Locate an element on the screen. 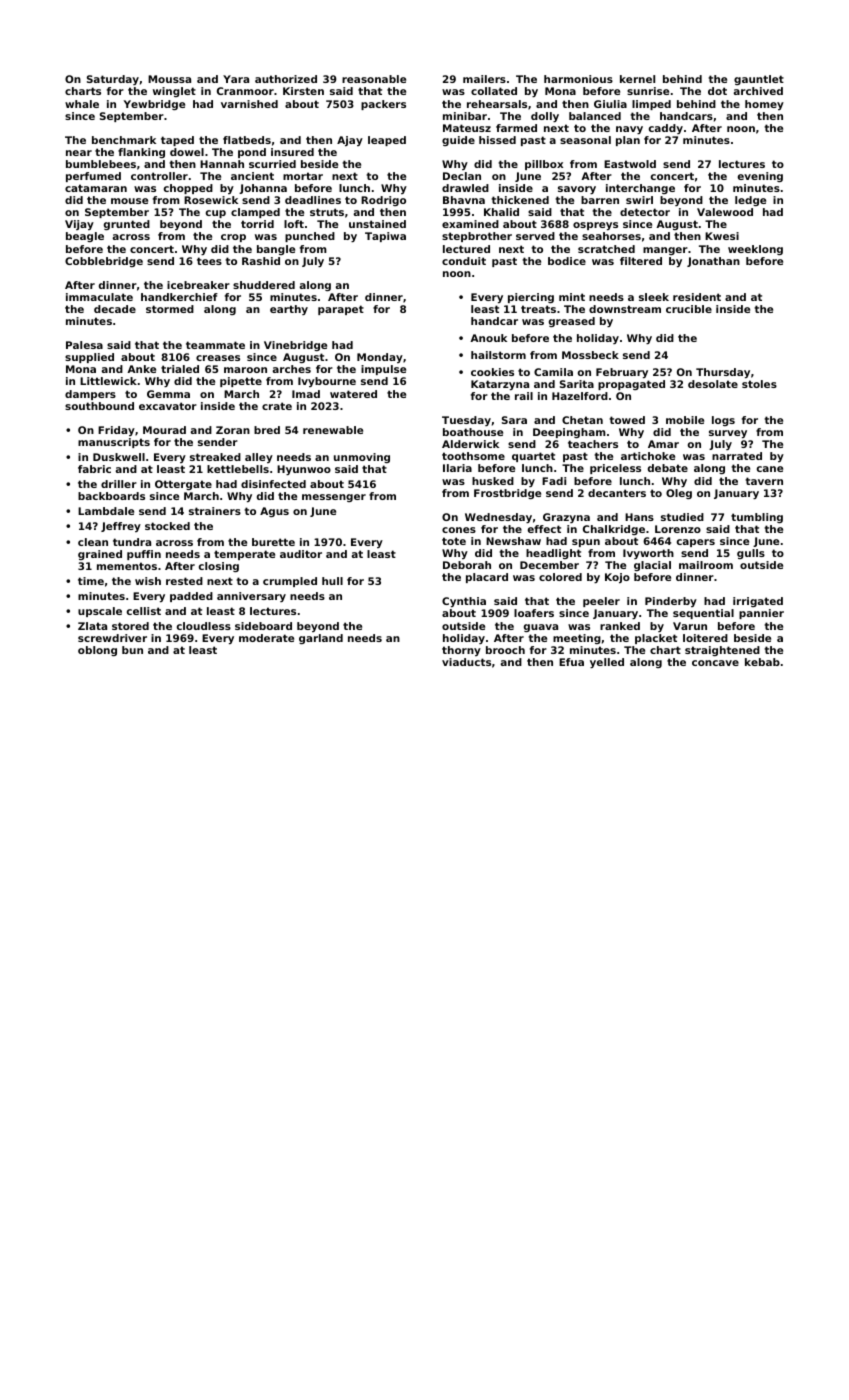 Image resolution: width=849 pixels, height=1400 pixels. bun is located at coordinates (132, 650).
